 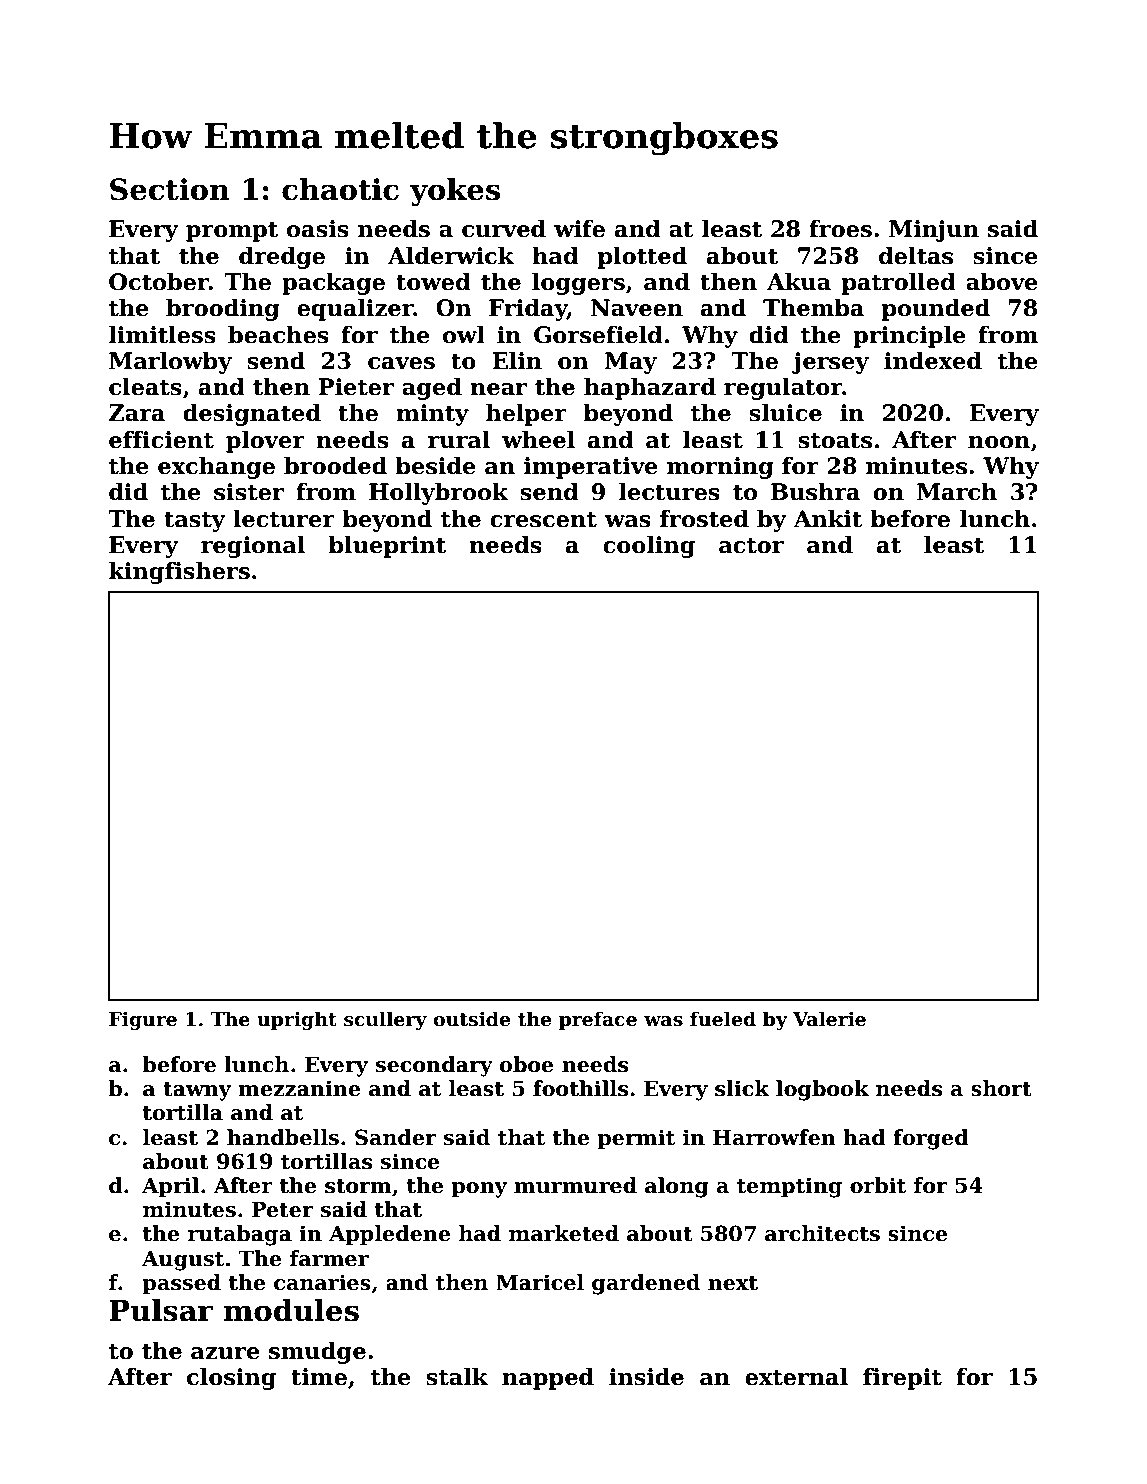 What do you see at coordinates (799, 281) in the image?
I see `Akua` at bounding box center [799, 281].
